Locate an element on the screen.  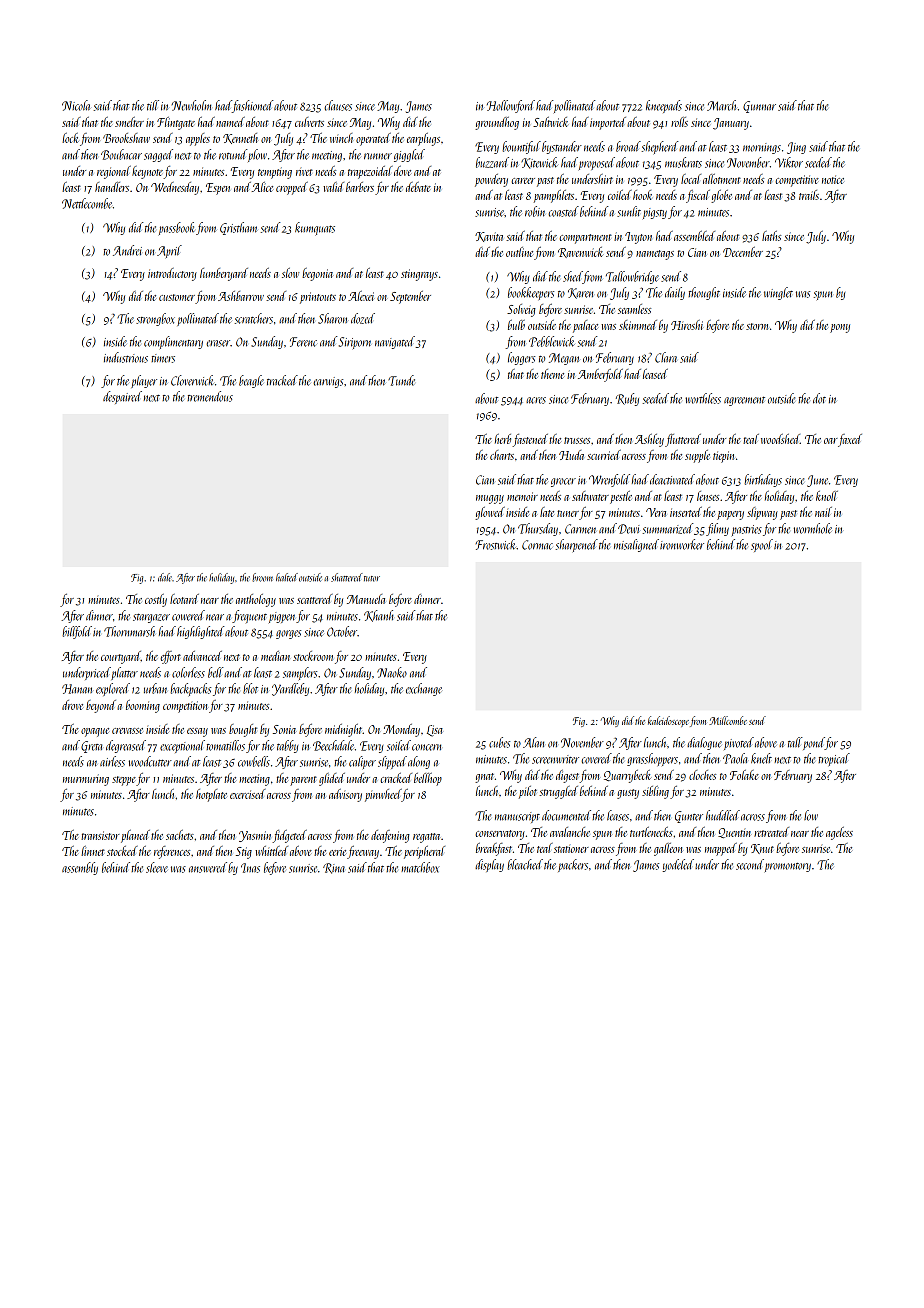
anthology is located at coordinates (256, 600).
